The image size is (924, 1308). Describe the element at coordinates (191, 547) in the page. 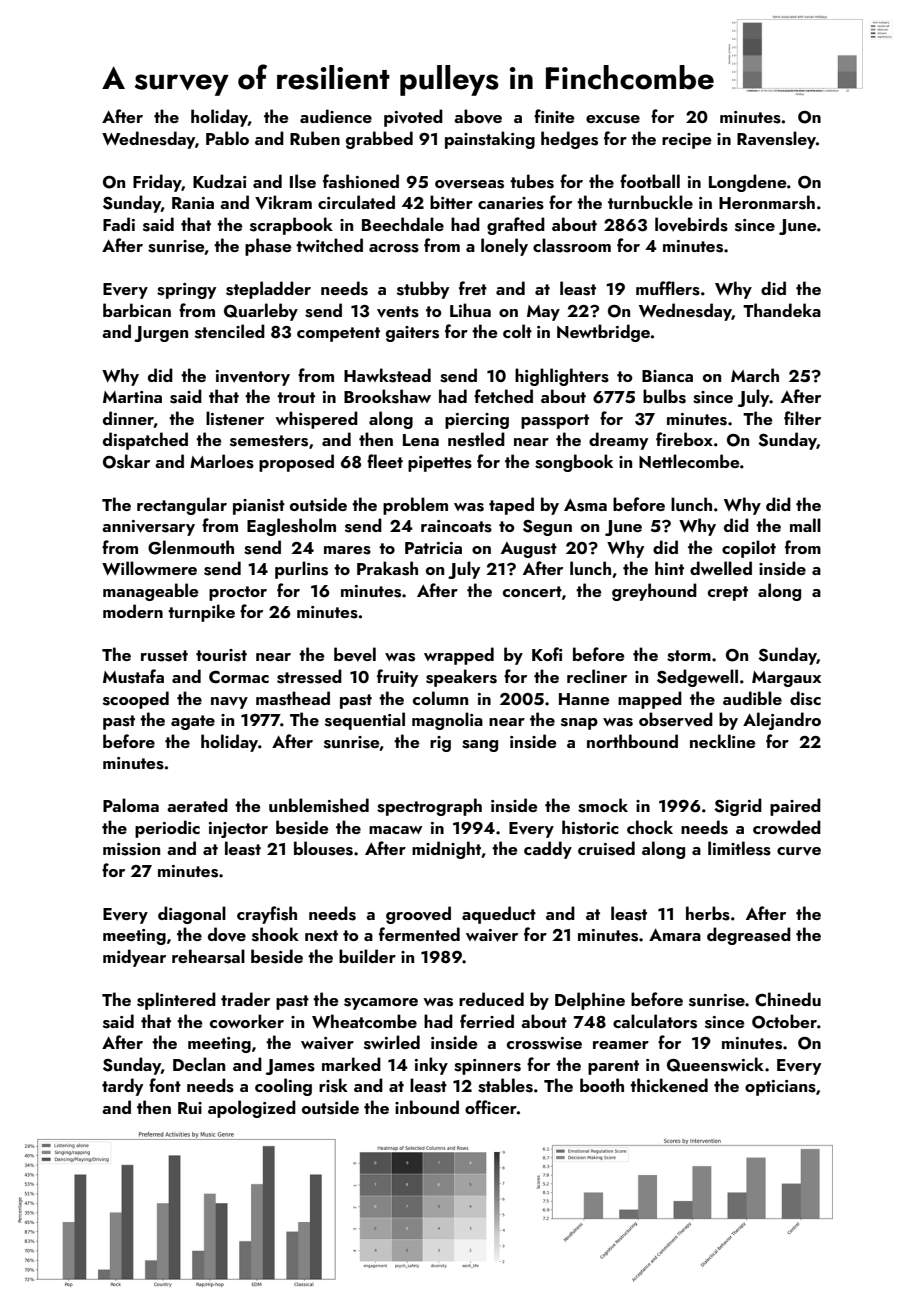

I see `Glenmouth` at that location.
